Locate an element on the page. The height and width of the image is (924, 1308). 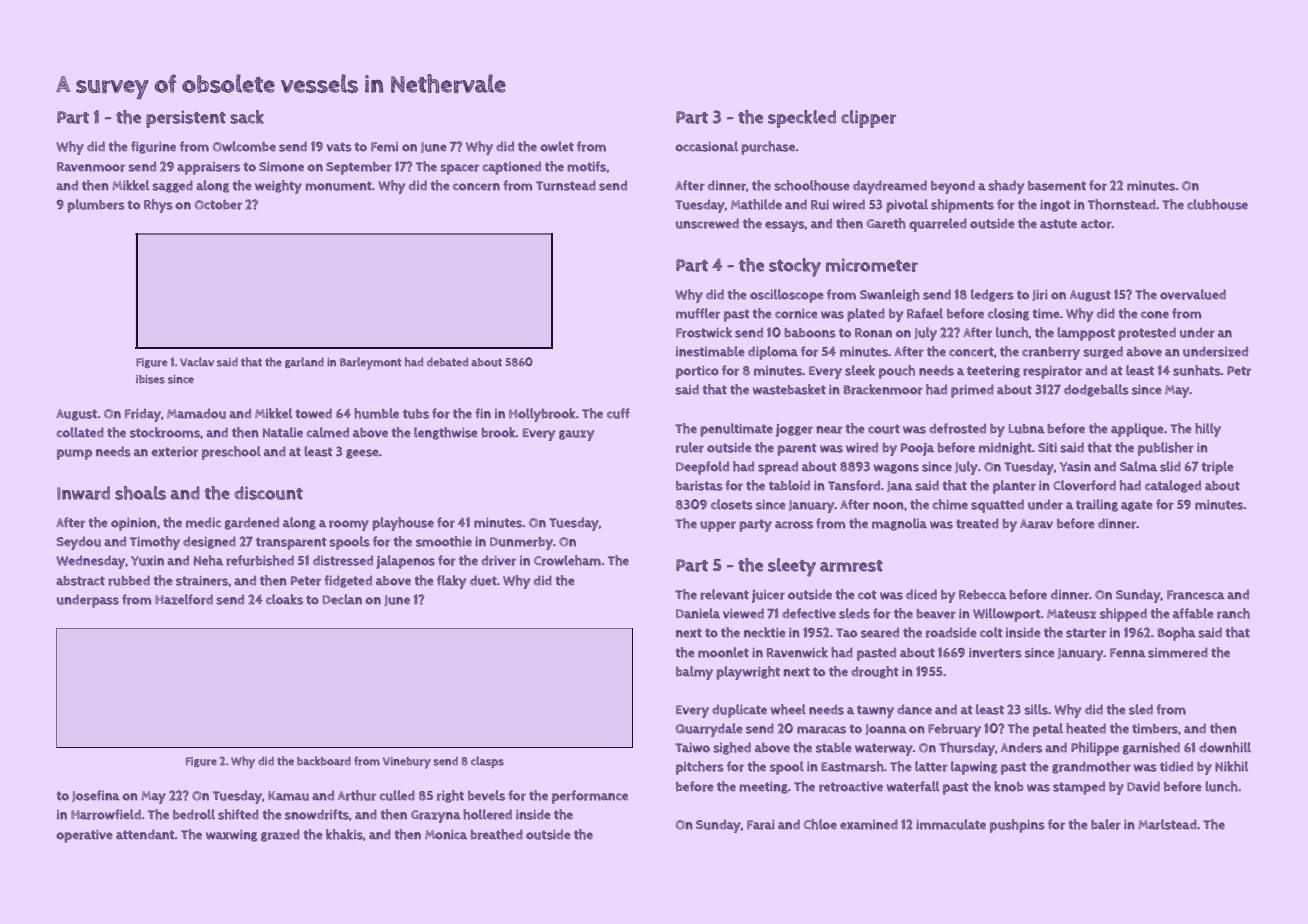
Peter is located at coordinates (306, 581).
